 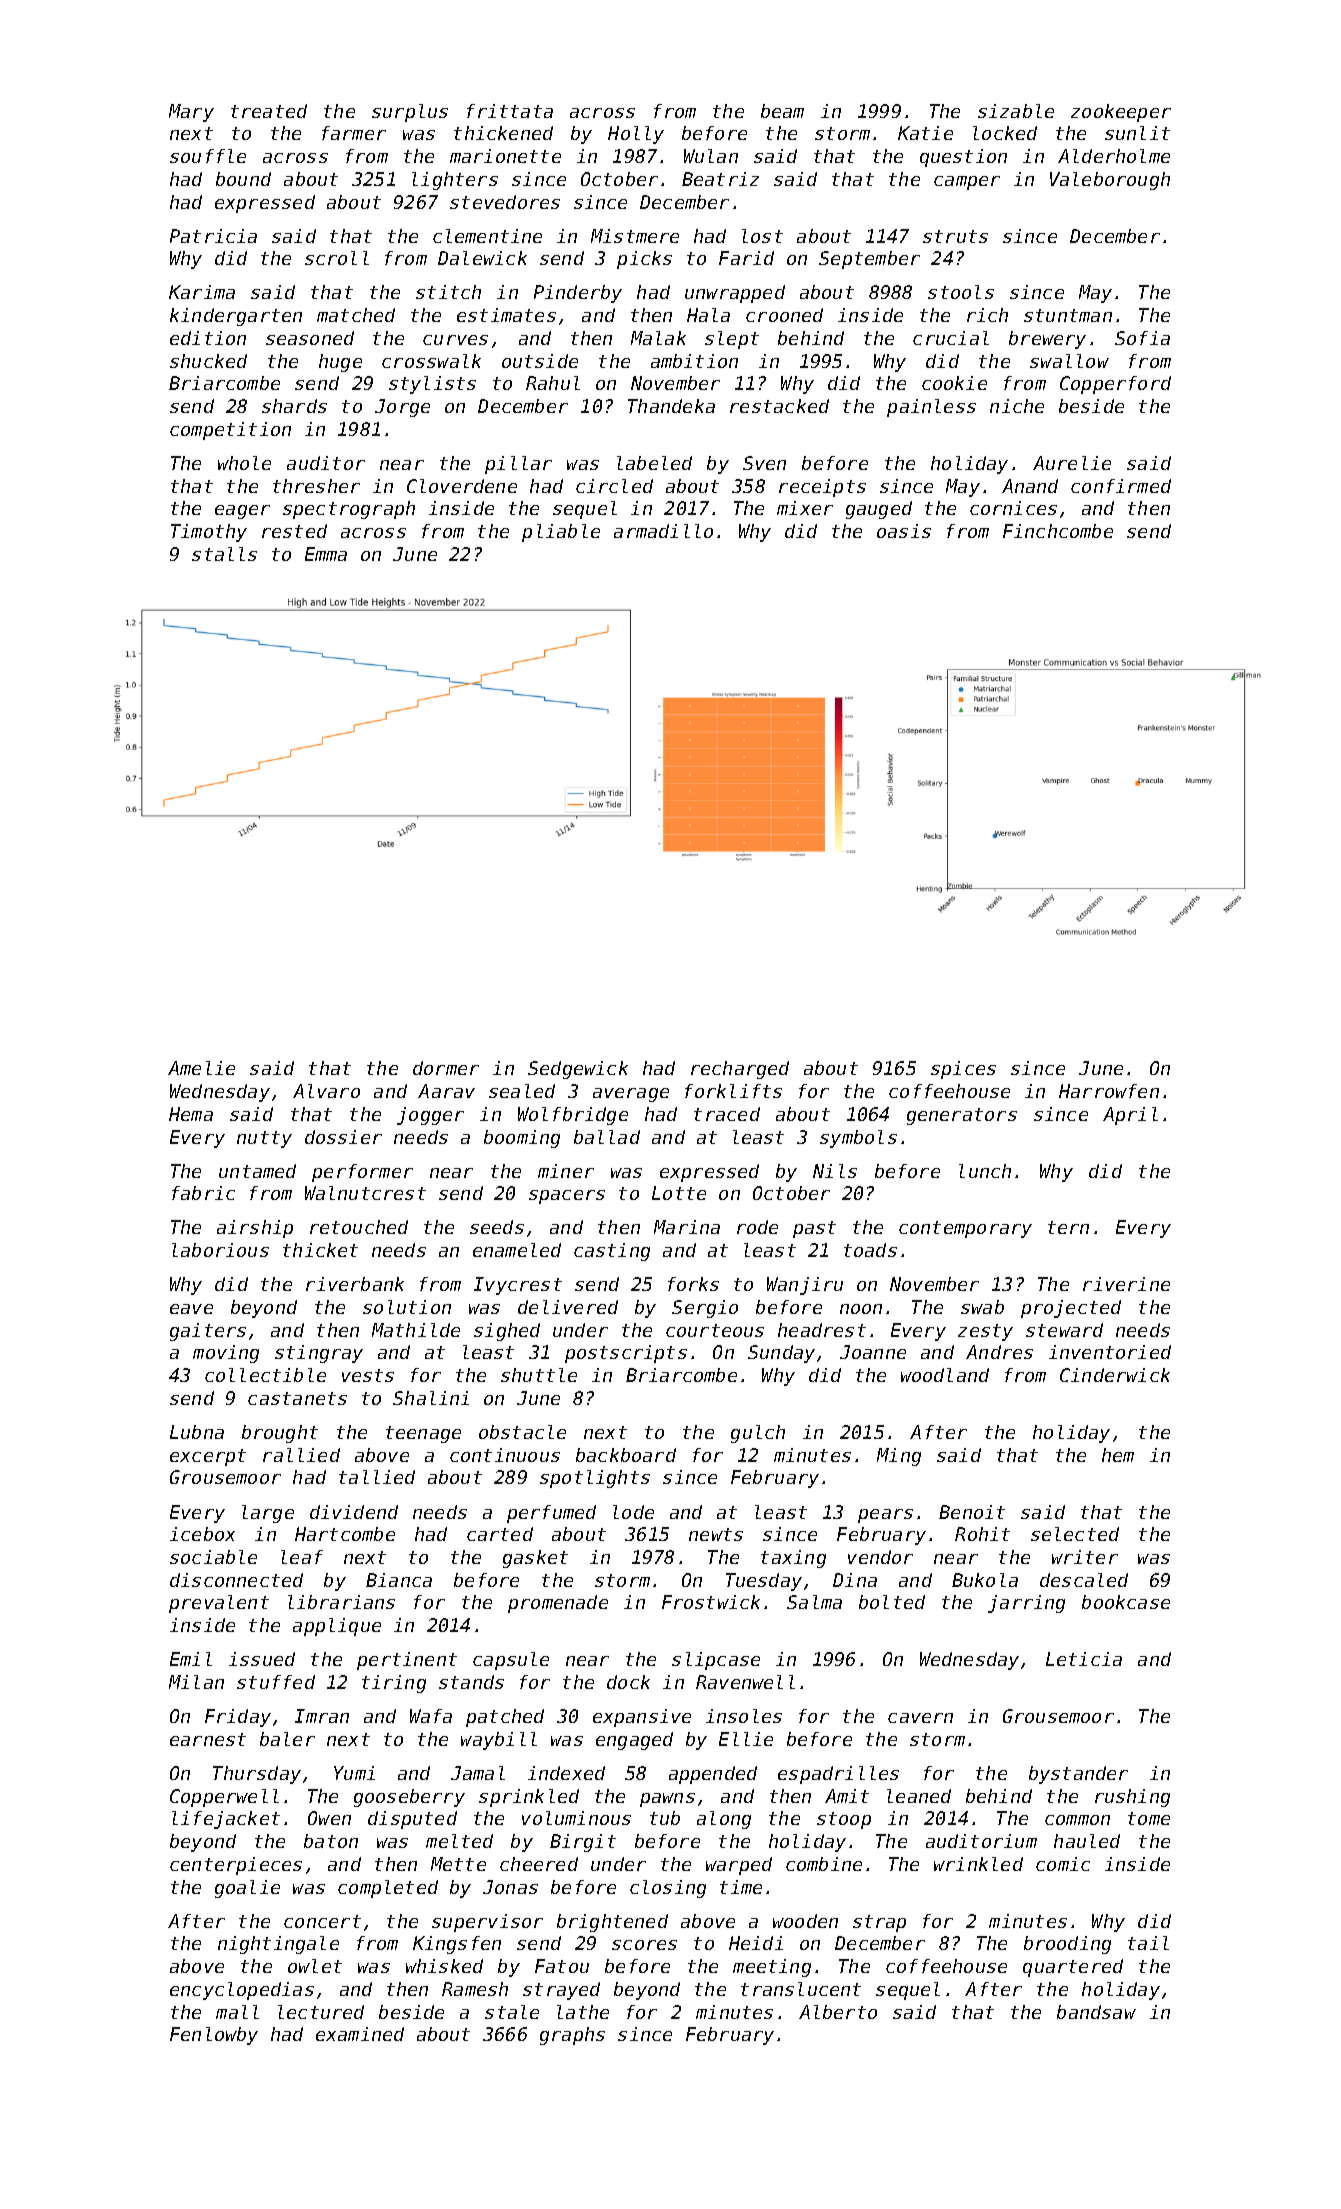 What do you see at coordinates (782, 111) in the image?
I see `beam` at bounding box center [782, 111].
